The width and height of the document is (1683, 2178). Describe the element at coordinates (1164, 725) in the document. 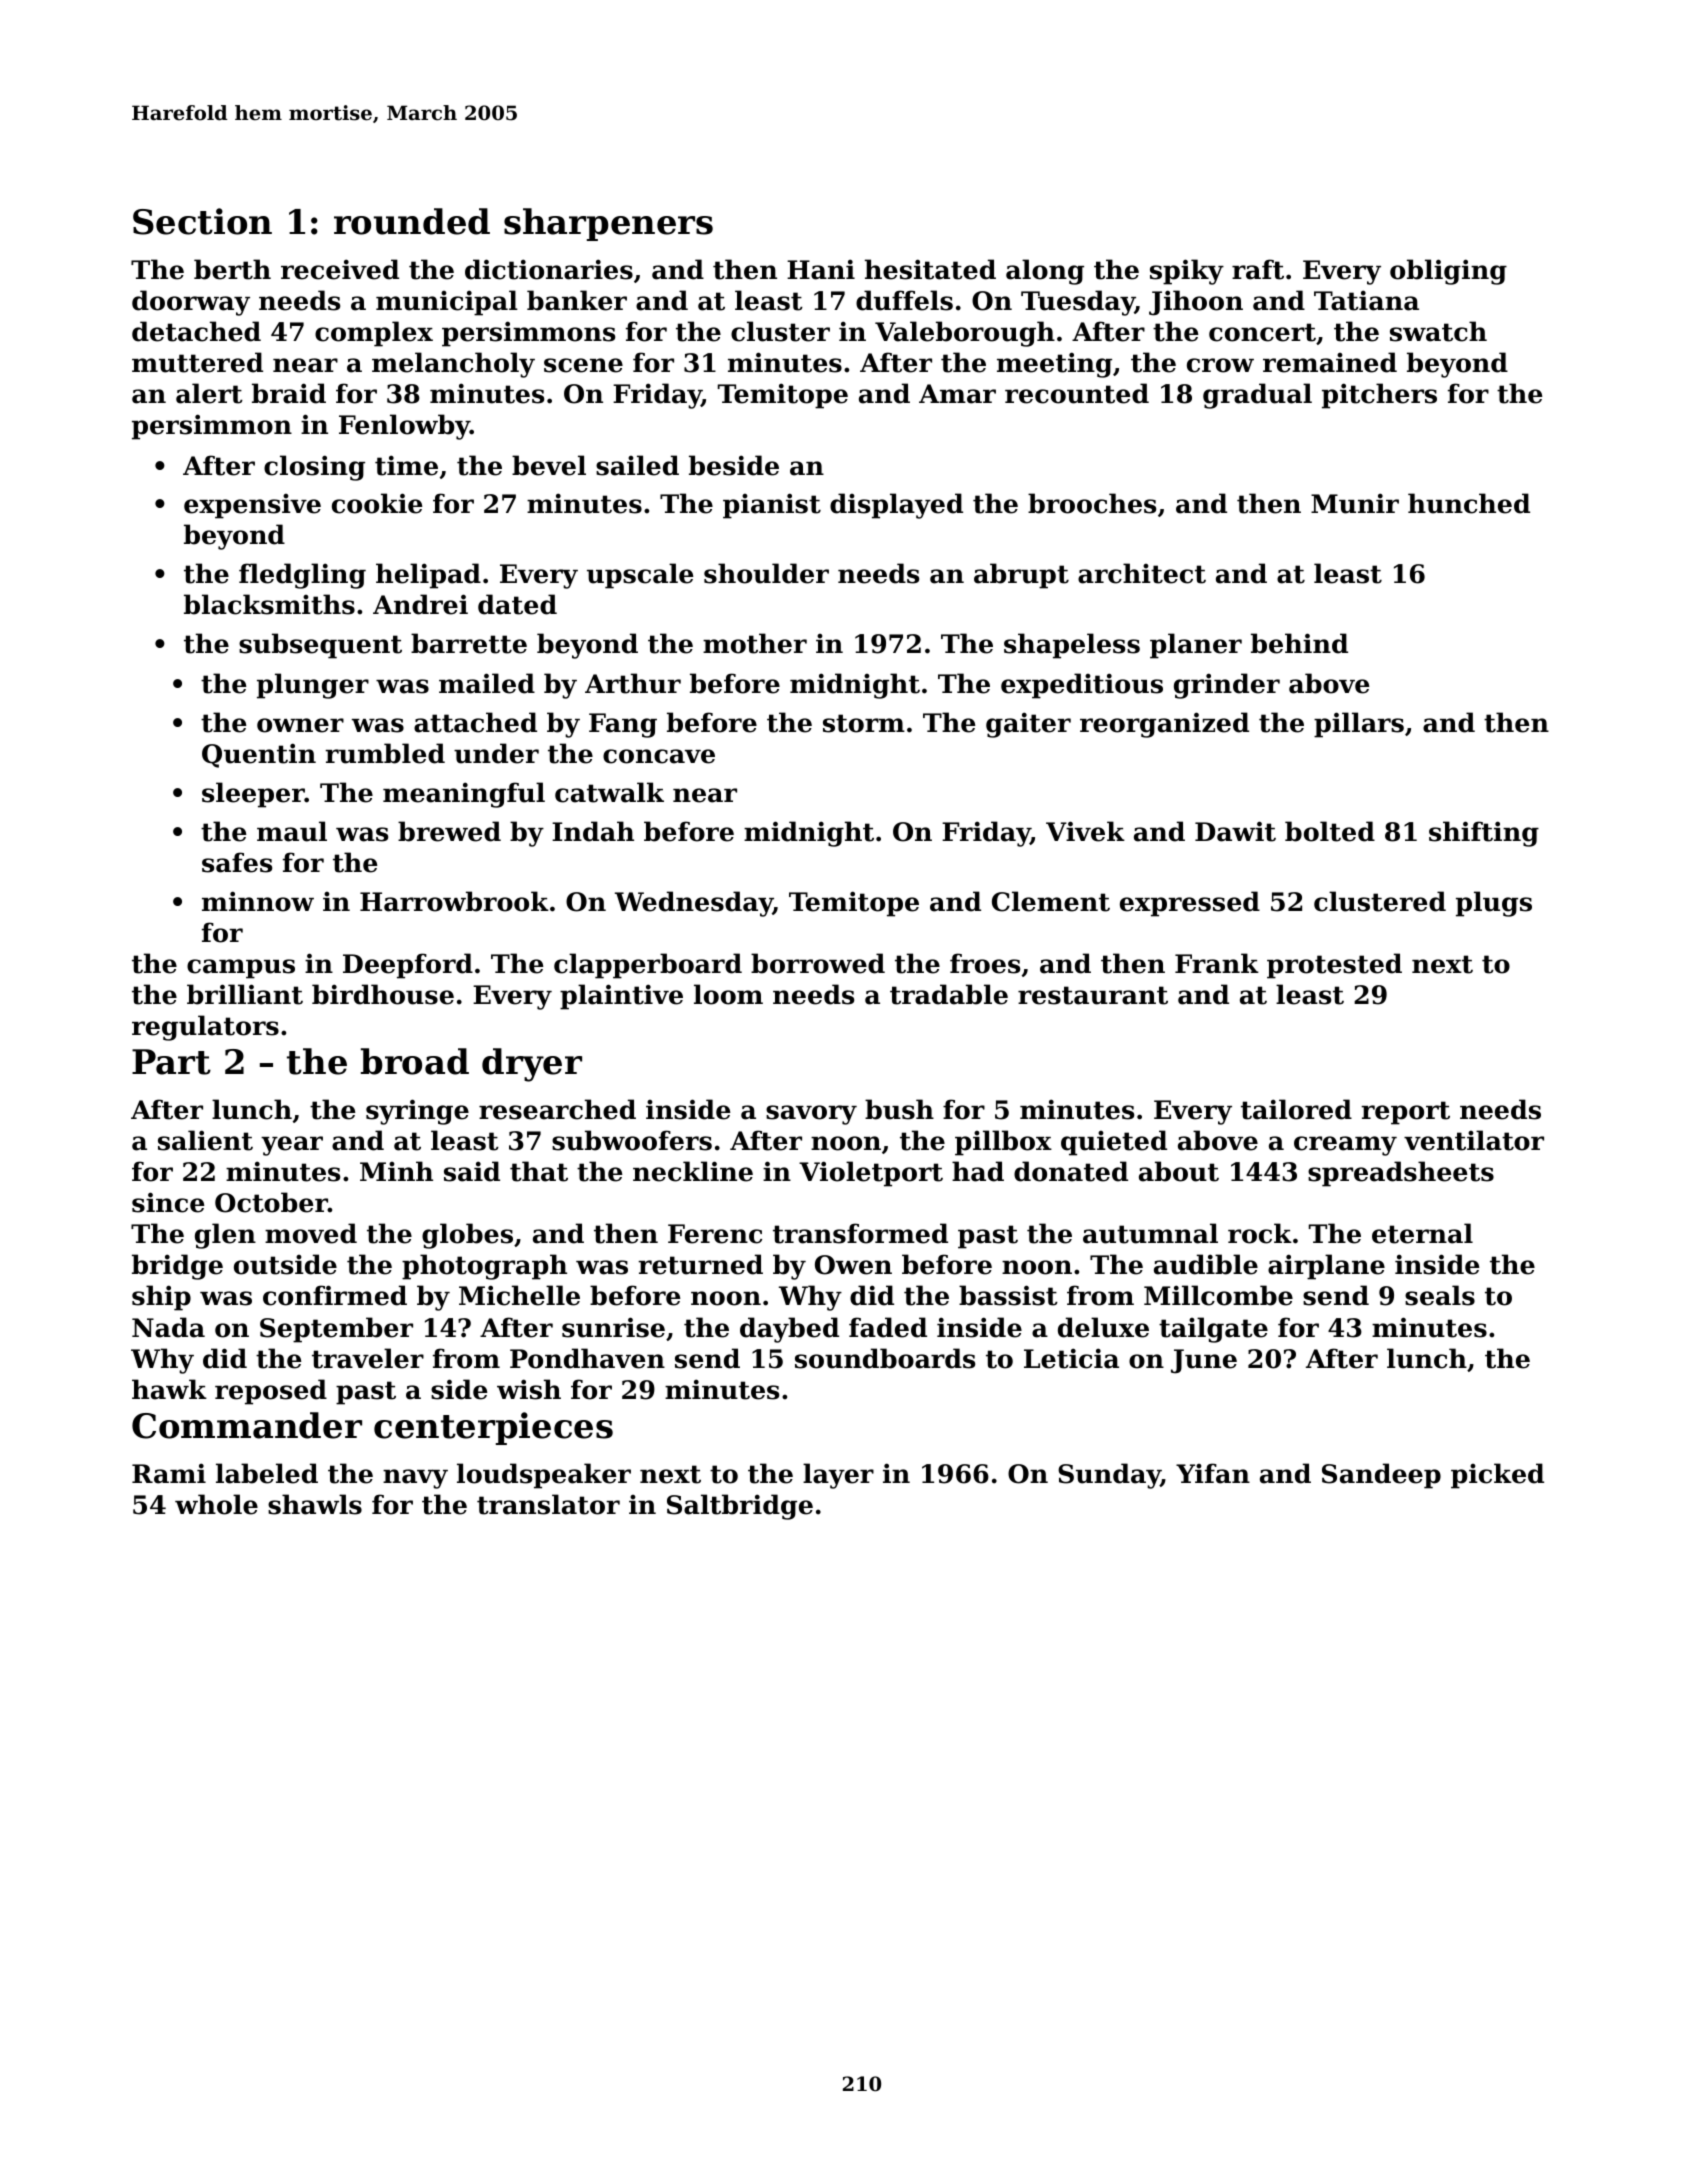

I see `reorganized` at that location.
